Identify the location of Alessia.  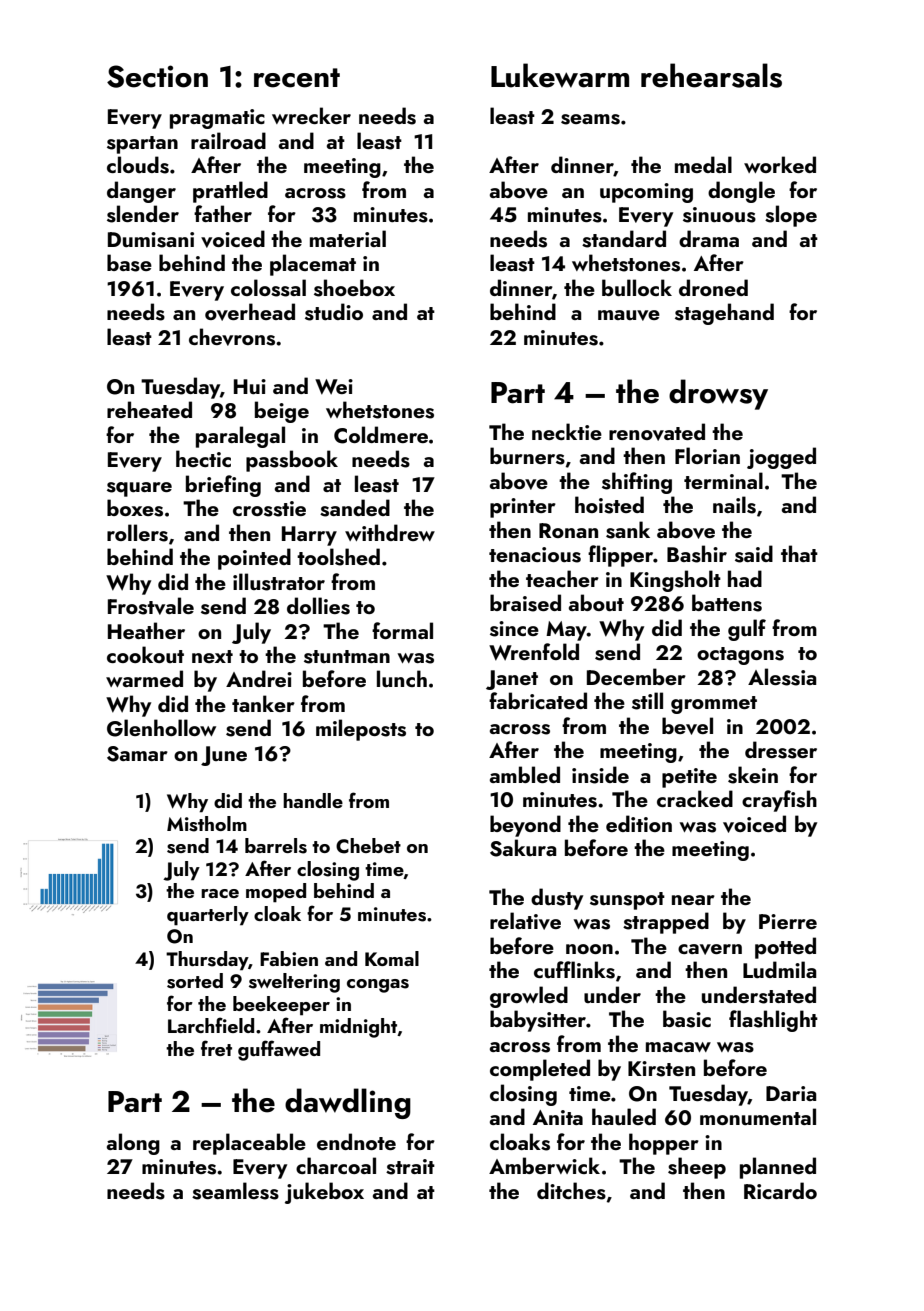
(782, 677).
